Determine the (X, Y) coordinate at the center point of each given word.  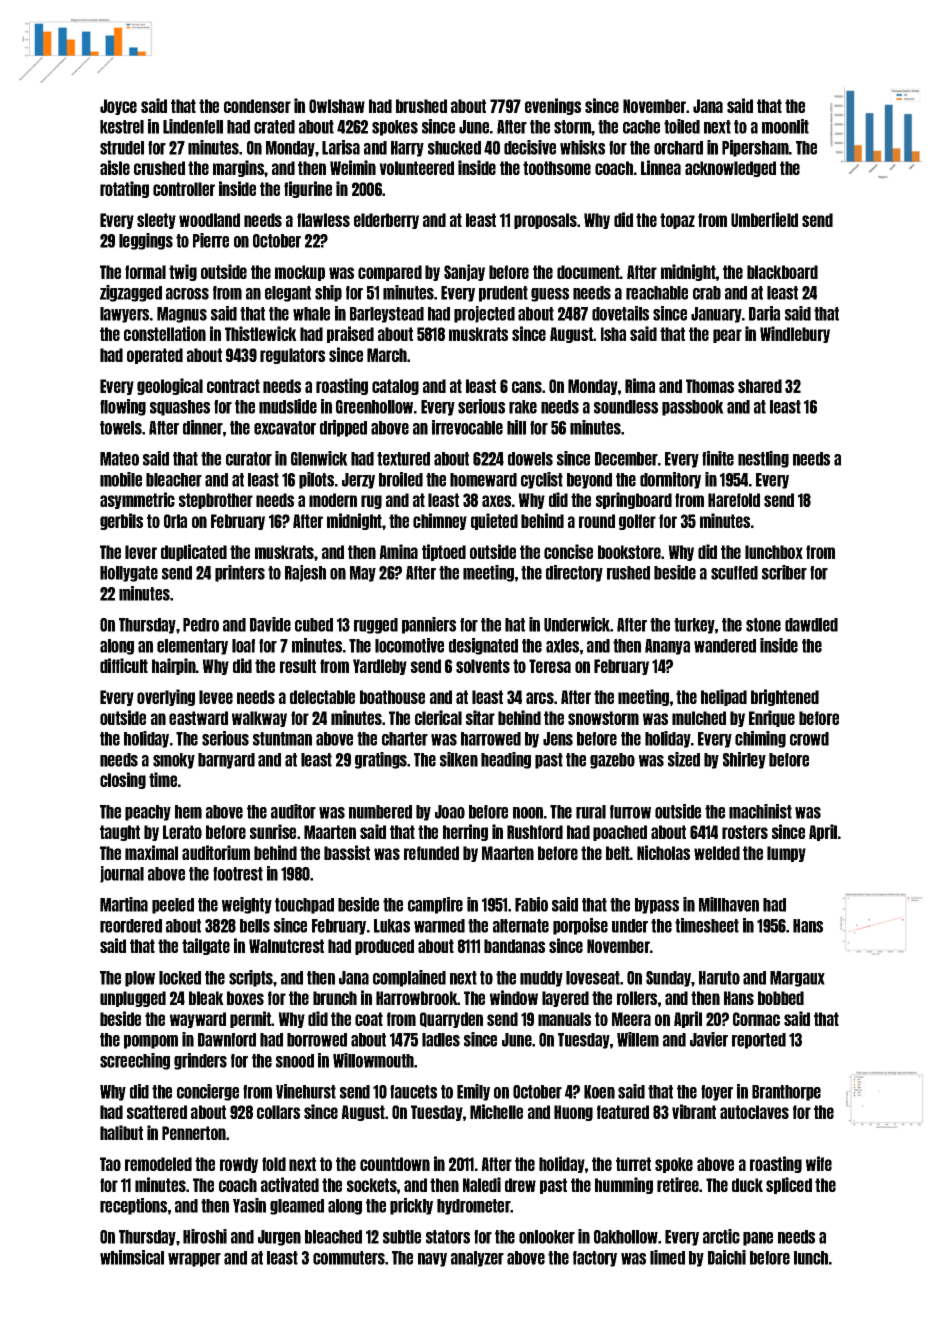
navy (432, 1260)
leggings (146, 241)
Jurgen (279, 1238)
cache (641, 127)
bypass (657, 906)
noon (528, 813)
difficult (124, 665)
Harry (407, 149)
